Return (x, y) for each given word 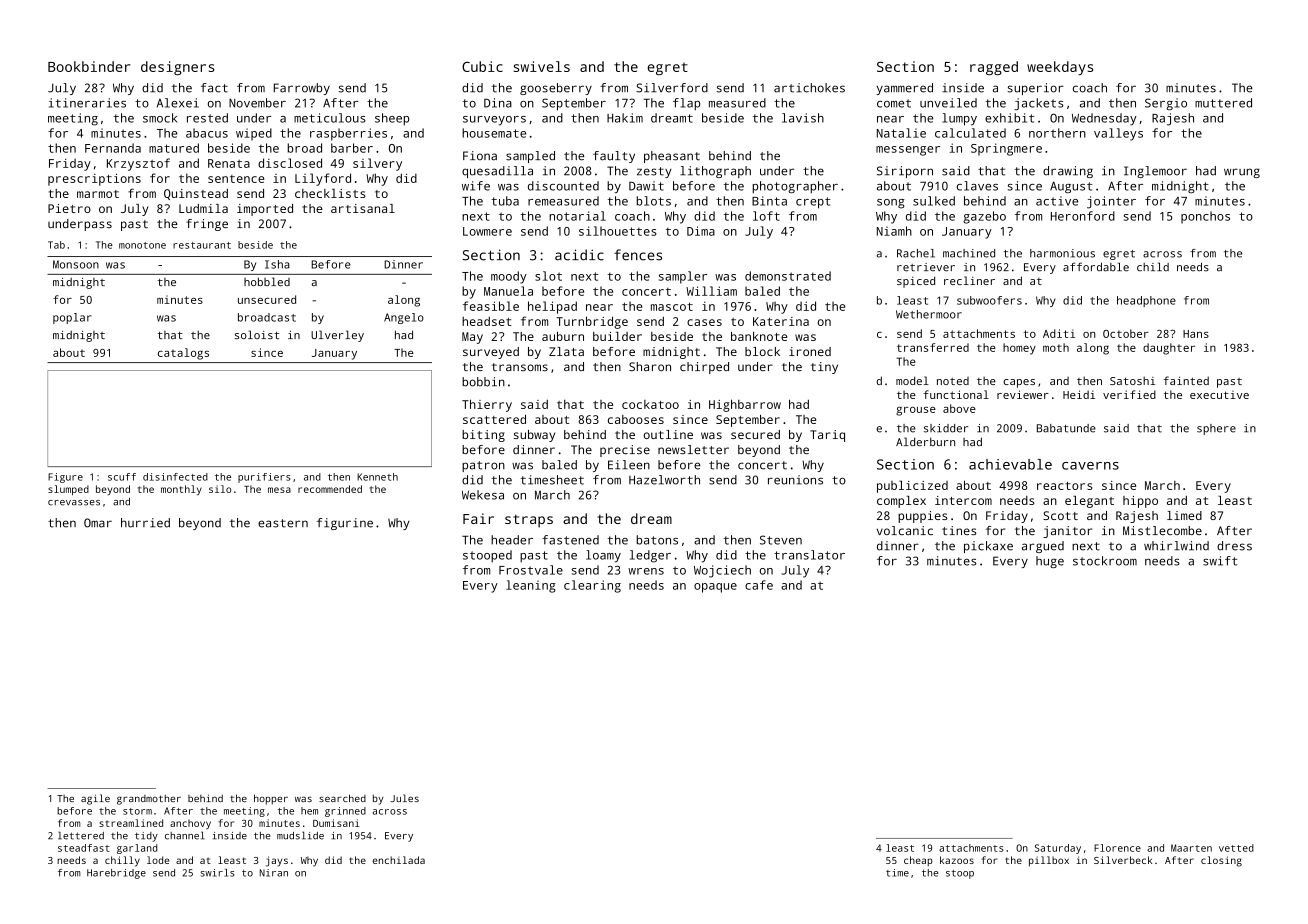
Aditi (1059, 333)
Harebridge (116, 874)
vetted (1236, 848)
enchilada (398, 860)
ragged (994, 68)
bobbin (483, 382)
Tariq (827, 436)
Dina (498, 103)
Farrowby (302, 89)
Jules (404, 798)
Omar (98, 523)
